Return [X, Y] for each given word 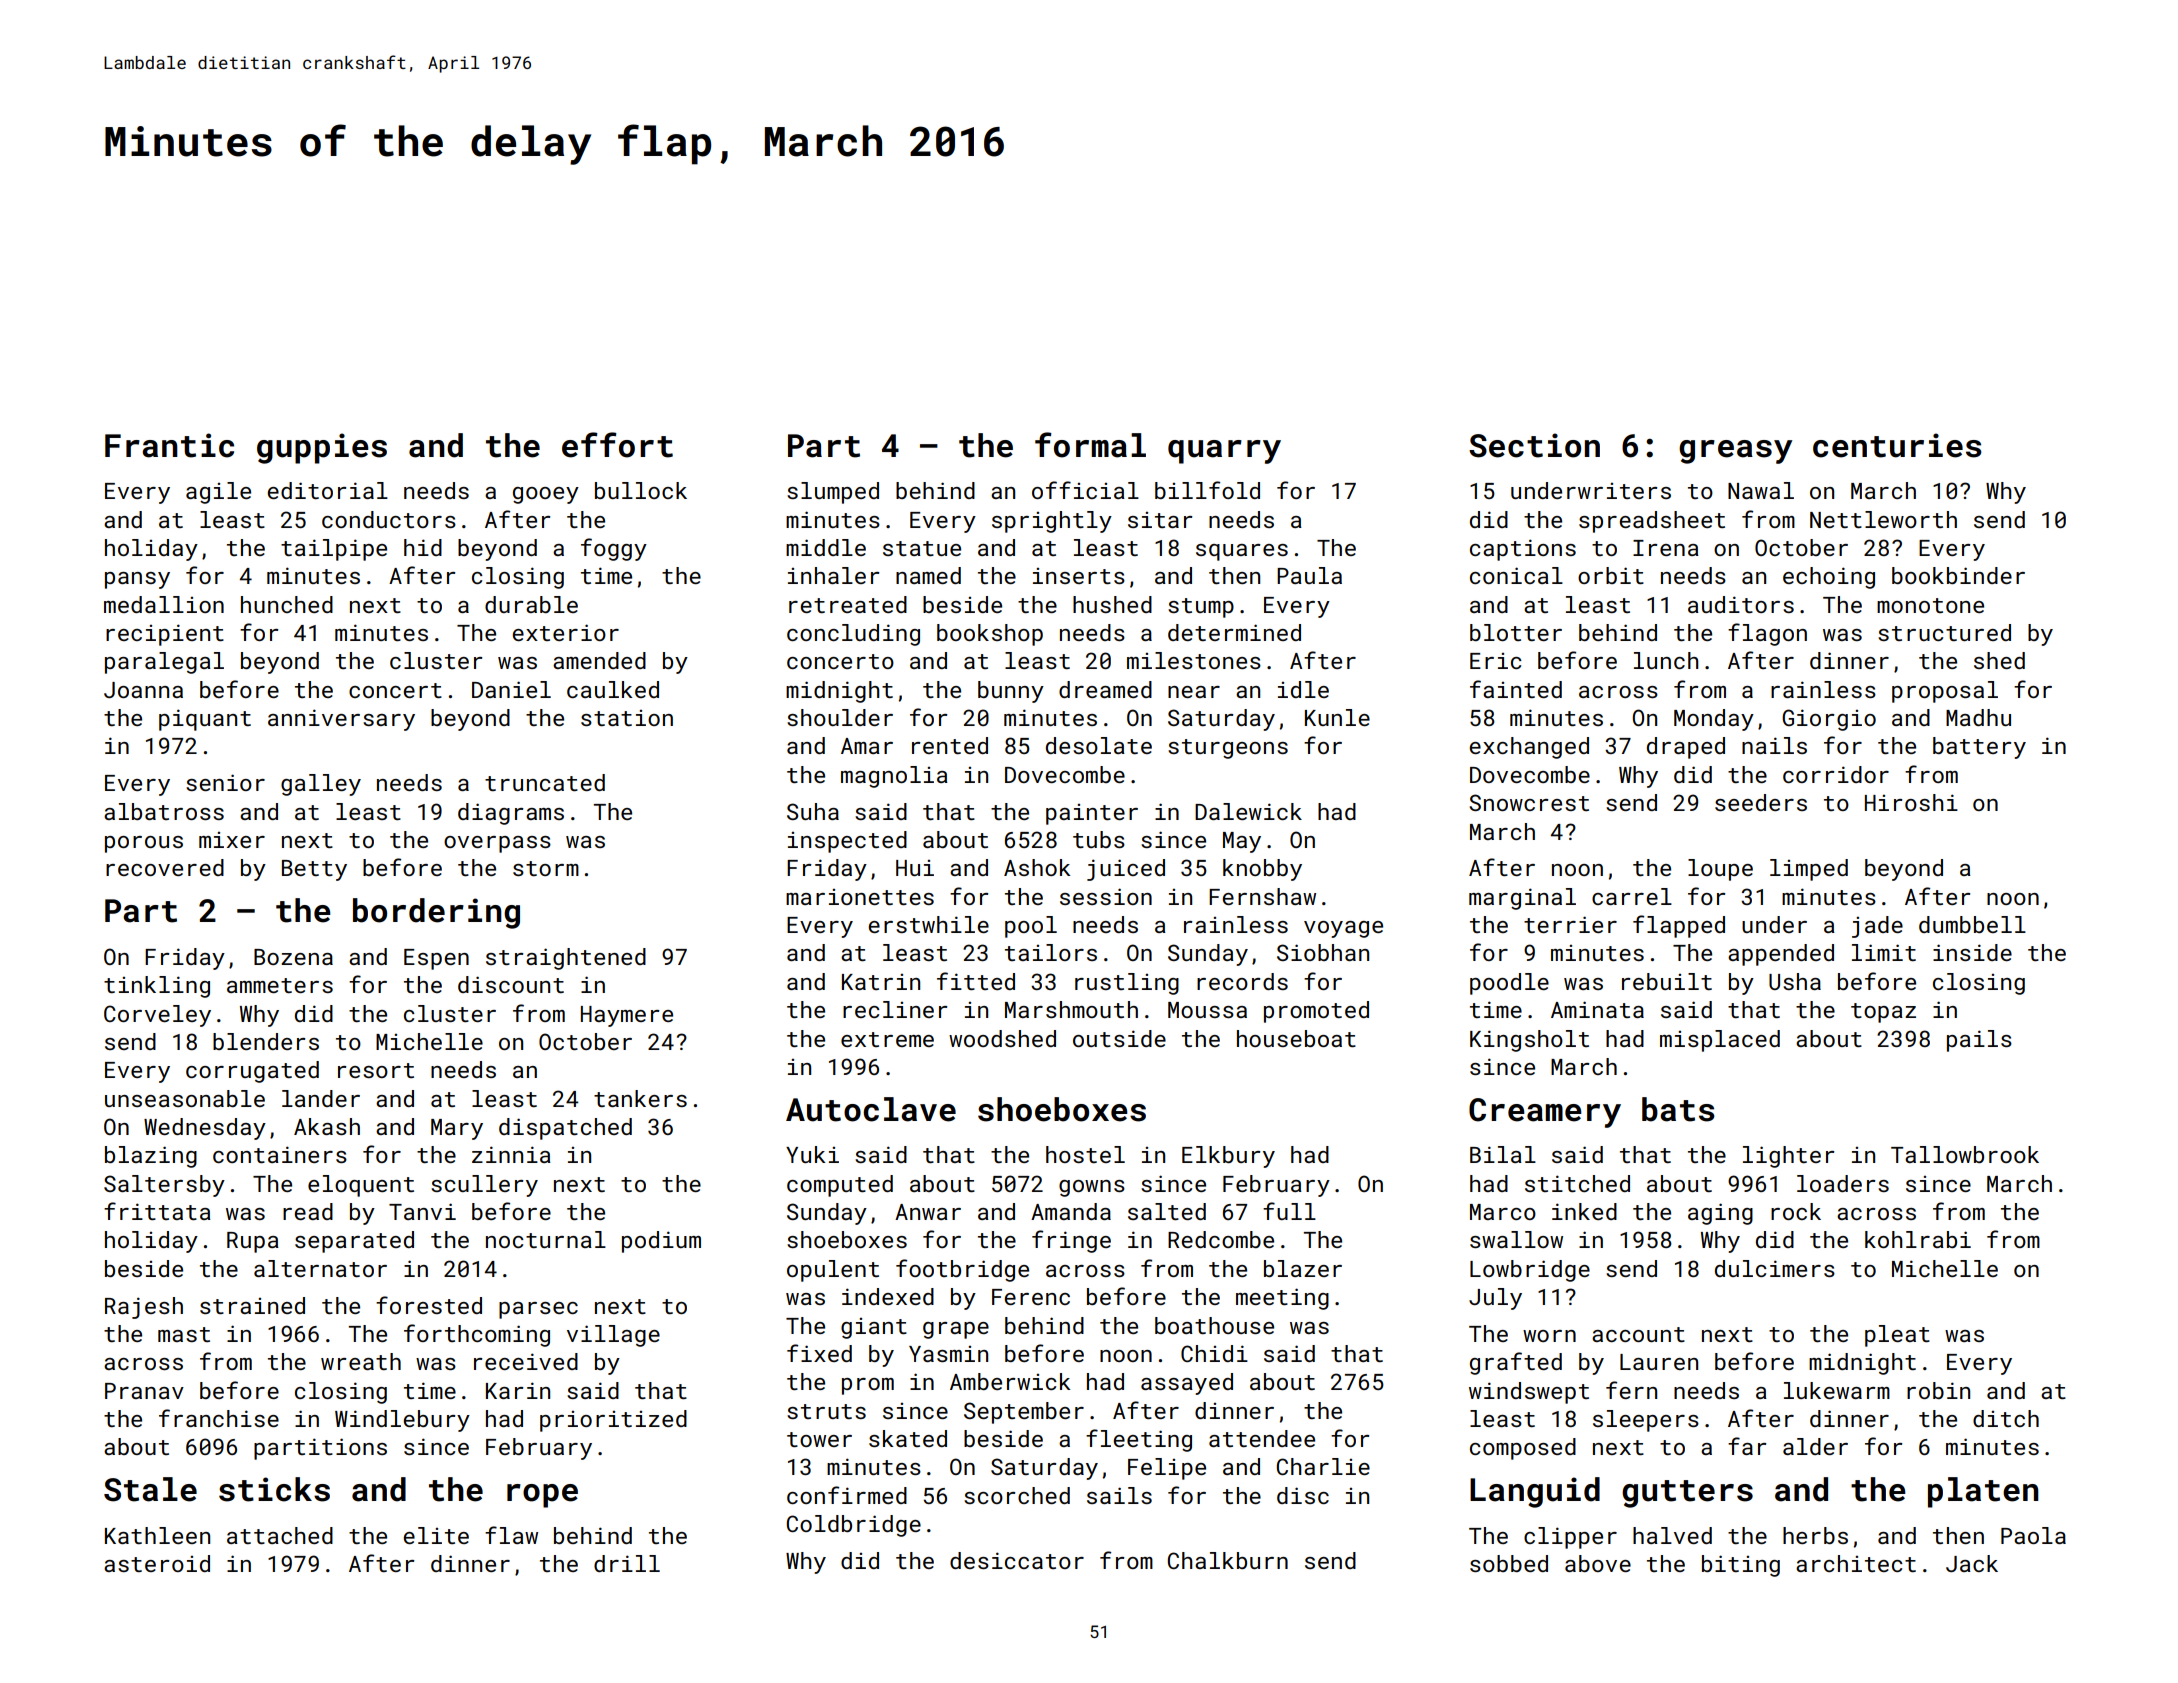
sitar [1160, 520]
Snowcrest [1529, 802]
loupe [1720, 870]
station [627, 718]
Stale [150, 1489]
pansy [137, 580]
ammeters [280, 985]
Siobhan [1323, 952]
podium [661, 1242]
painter [1092, 814]
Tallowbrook [1965, 1154]
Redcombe [1221, 1239]
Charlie [1323, 1466]
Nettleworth [1883, 519]
